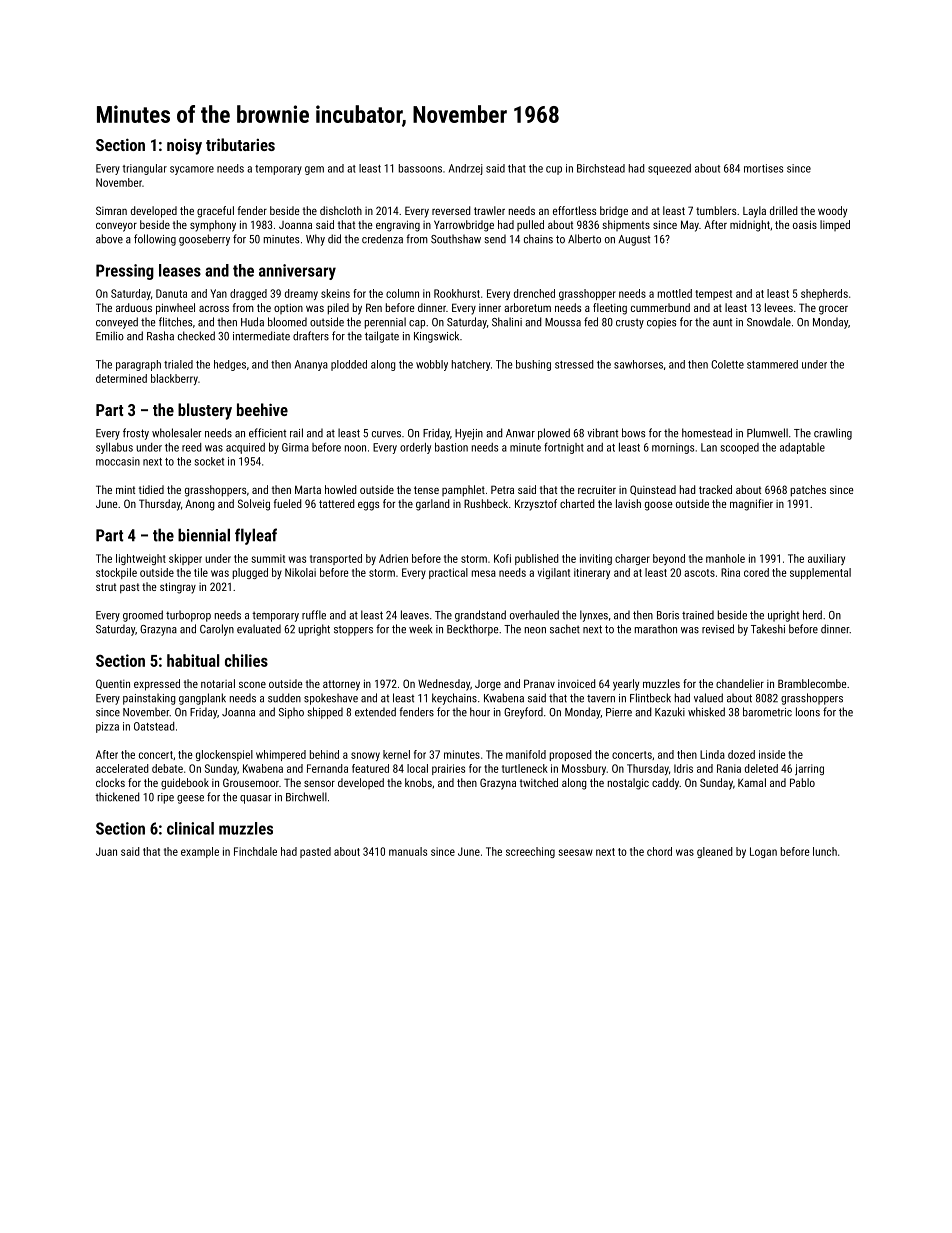  I want to click on gangplank, so click(202, 699).
